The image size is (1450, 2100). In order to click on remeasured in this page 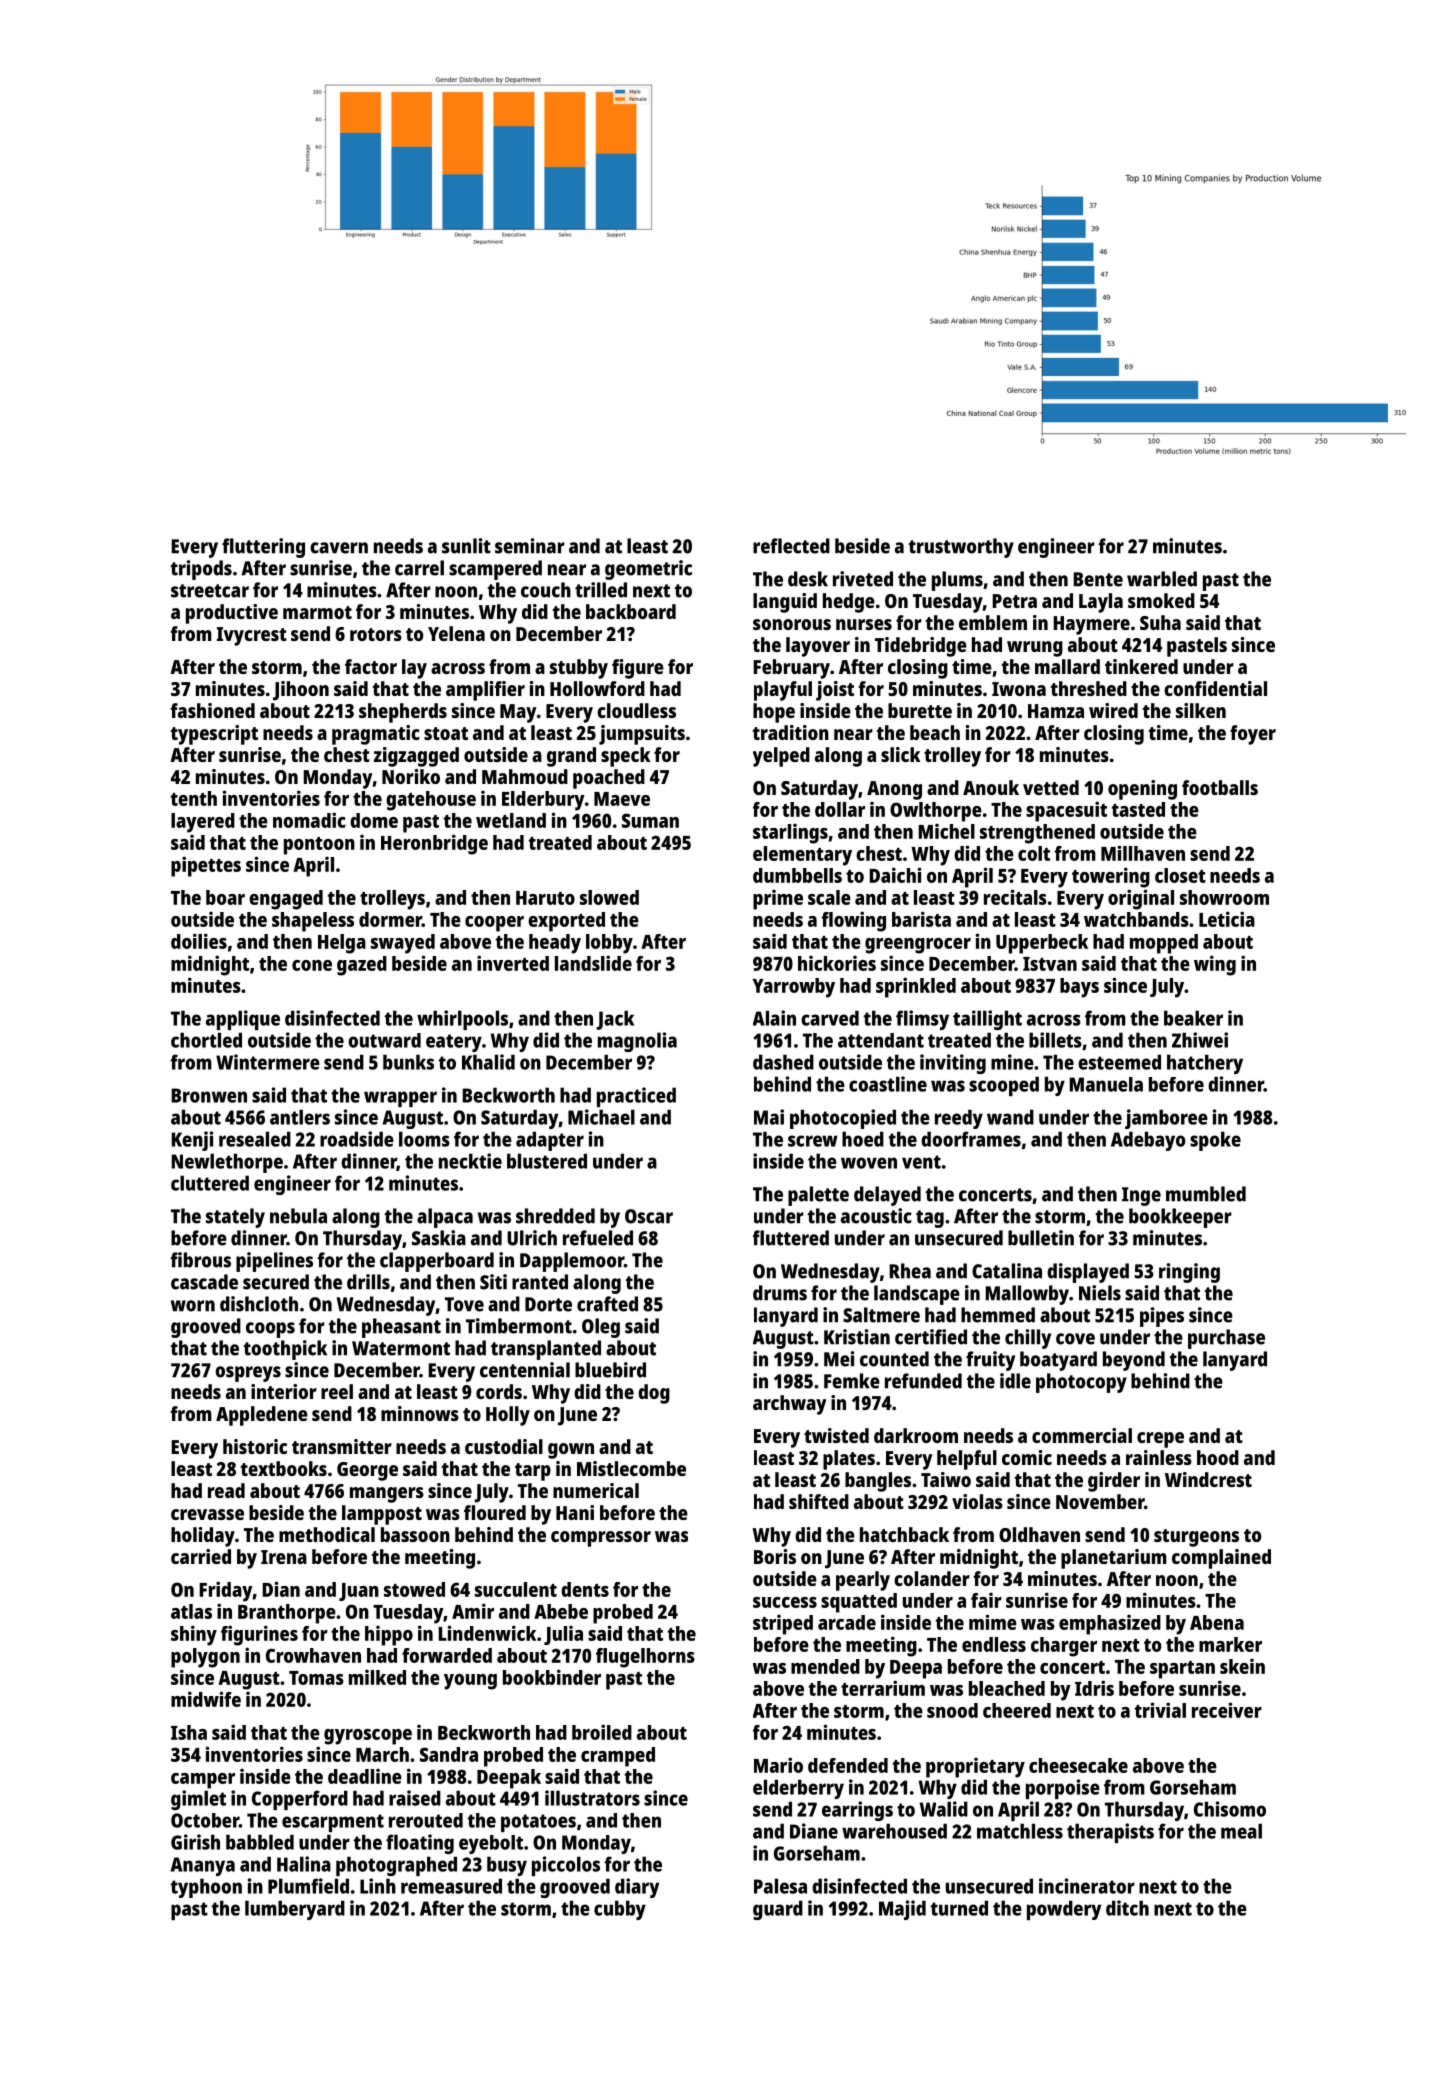, I will do `click(451, 1886)`.
